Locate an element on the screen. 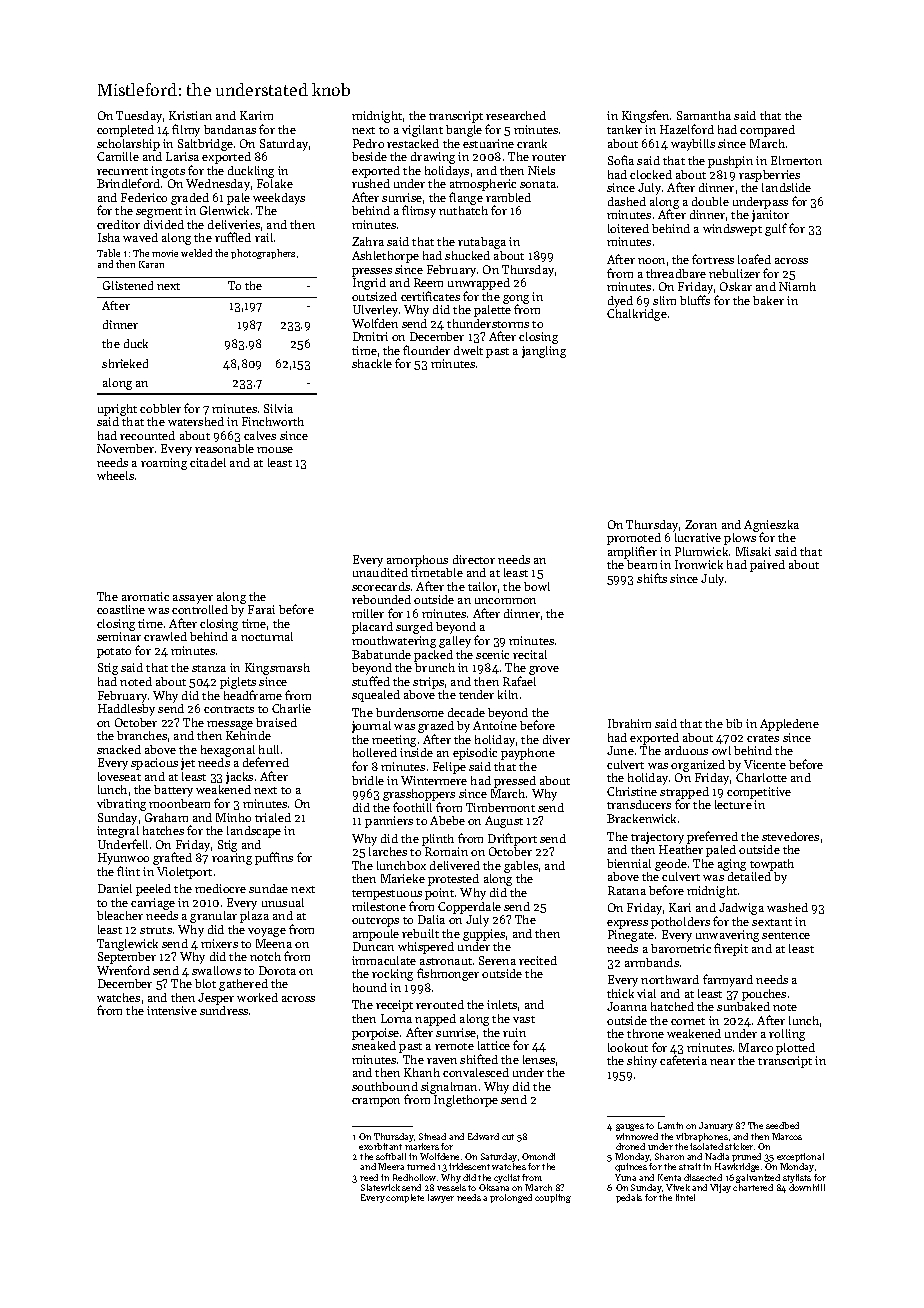 The width and height of the screenshot is (924, 1308). bowl is located at coordinates (537, 586).
